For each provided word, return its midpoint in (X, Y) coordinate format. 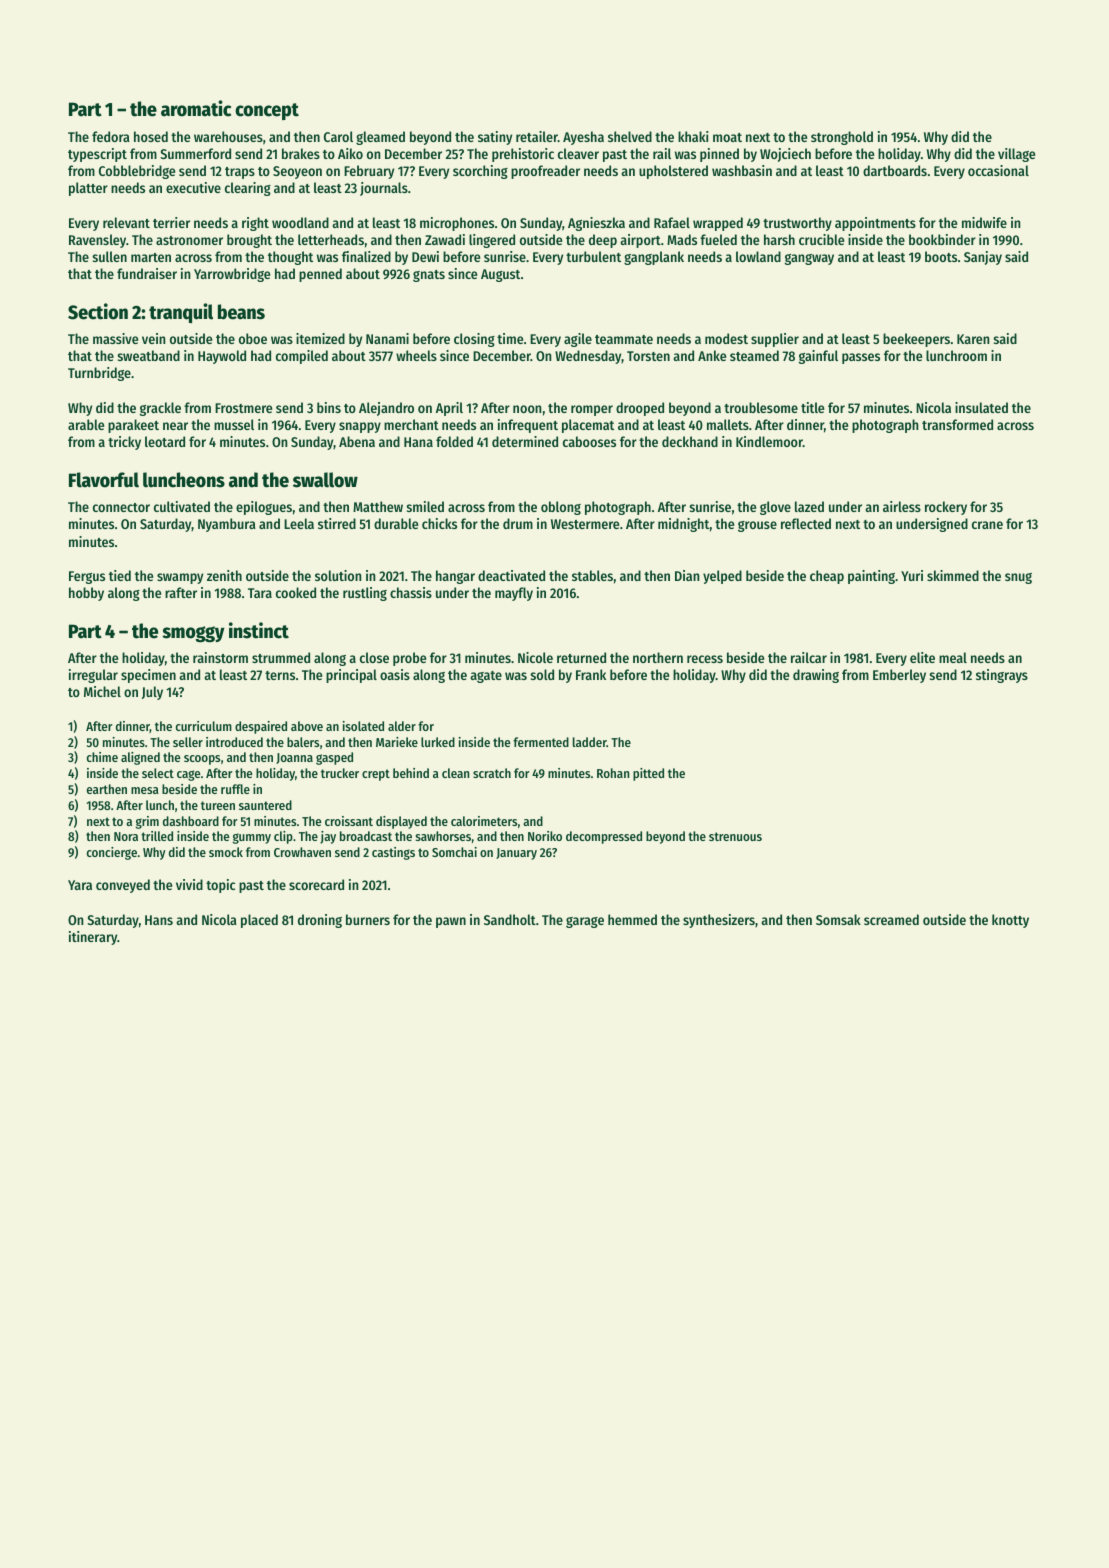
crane (987, 525)
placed (259, 921)
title (812, 407)
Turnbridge (99, 374)
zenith (224, 575)
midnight (684, 525)
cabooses (589, 441)
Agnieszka (596, 224)
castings (393, 853)
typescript (97, 155)
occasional (998, 170)
